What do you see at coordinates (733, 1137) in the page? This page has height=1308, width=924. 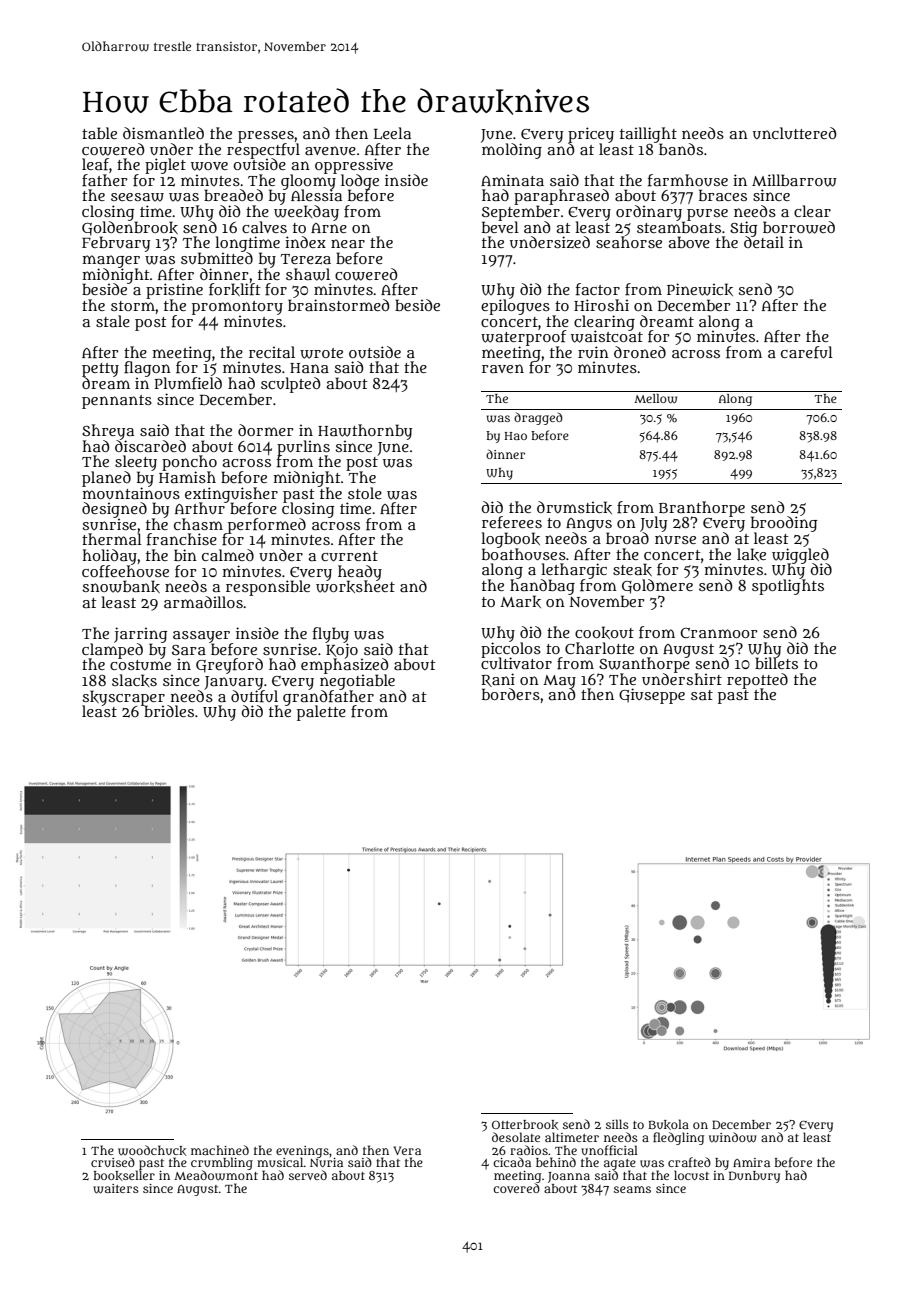 I see `window` at bounding box center [733, 1137].
